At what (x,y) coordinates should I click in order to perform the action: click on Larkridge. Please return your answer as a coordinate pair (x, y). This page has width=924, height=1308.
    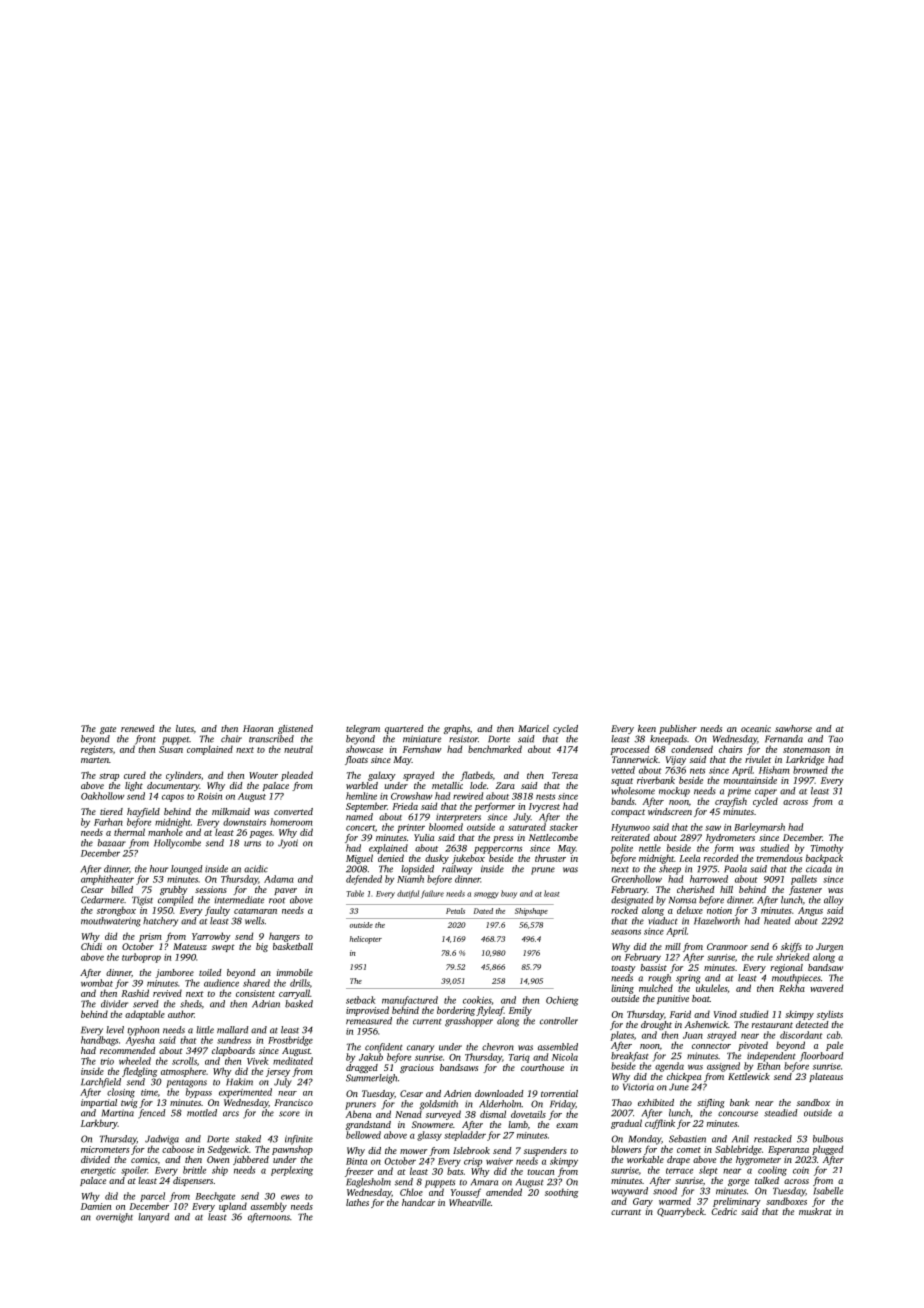
    Looking at the image, I should click on (805, 760).
